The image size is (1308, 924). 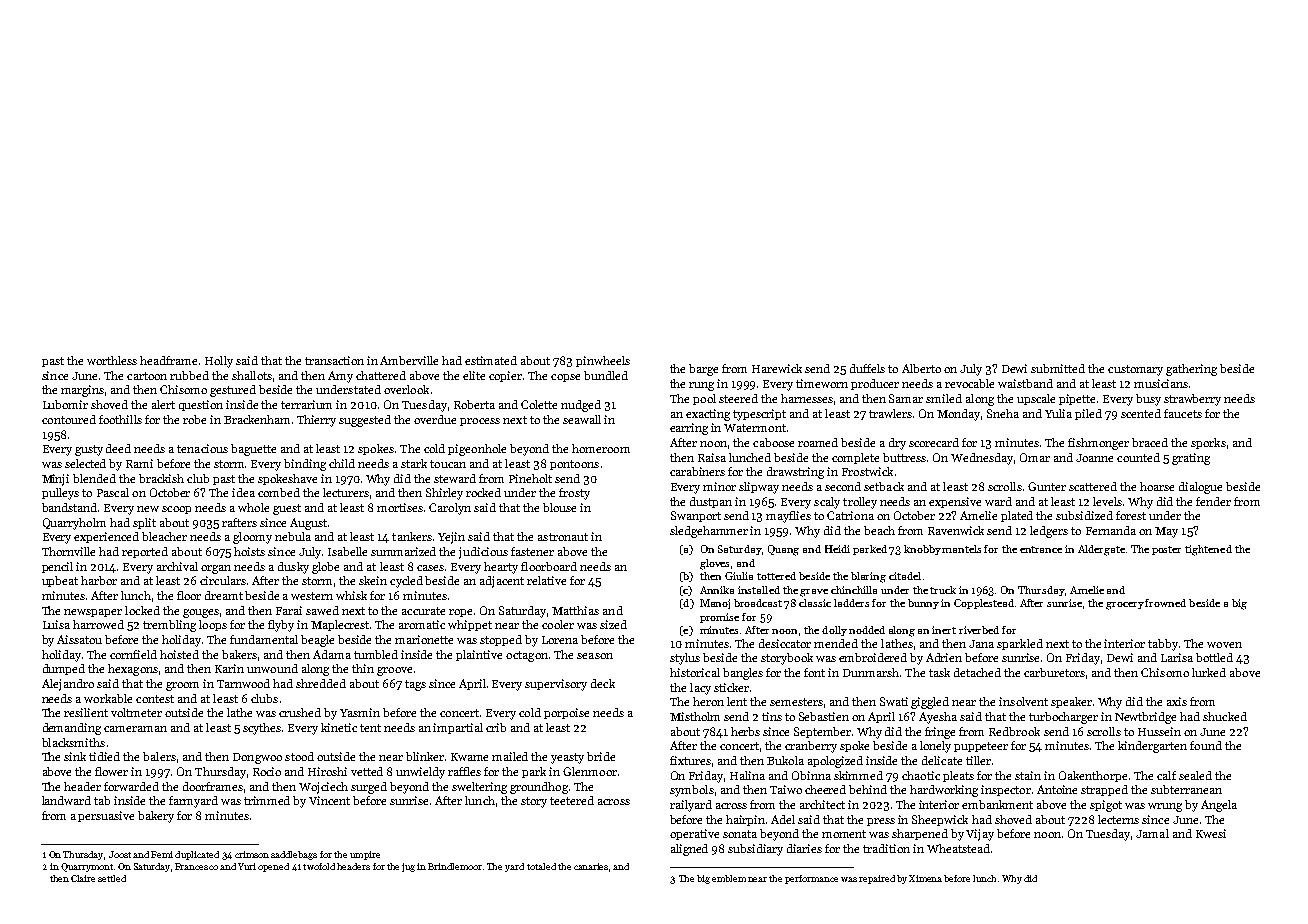 What do you see at coordinates (565, 378) in the document?
I see `copse` at bounding box center [565, 378].
